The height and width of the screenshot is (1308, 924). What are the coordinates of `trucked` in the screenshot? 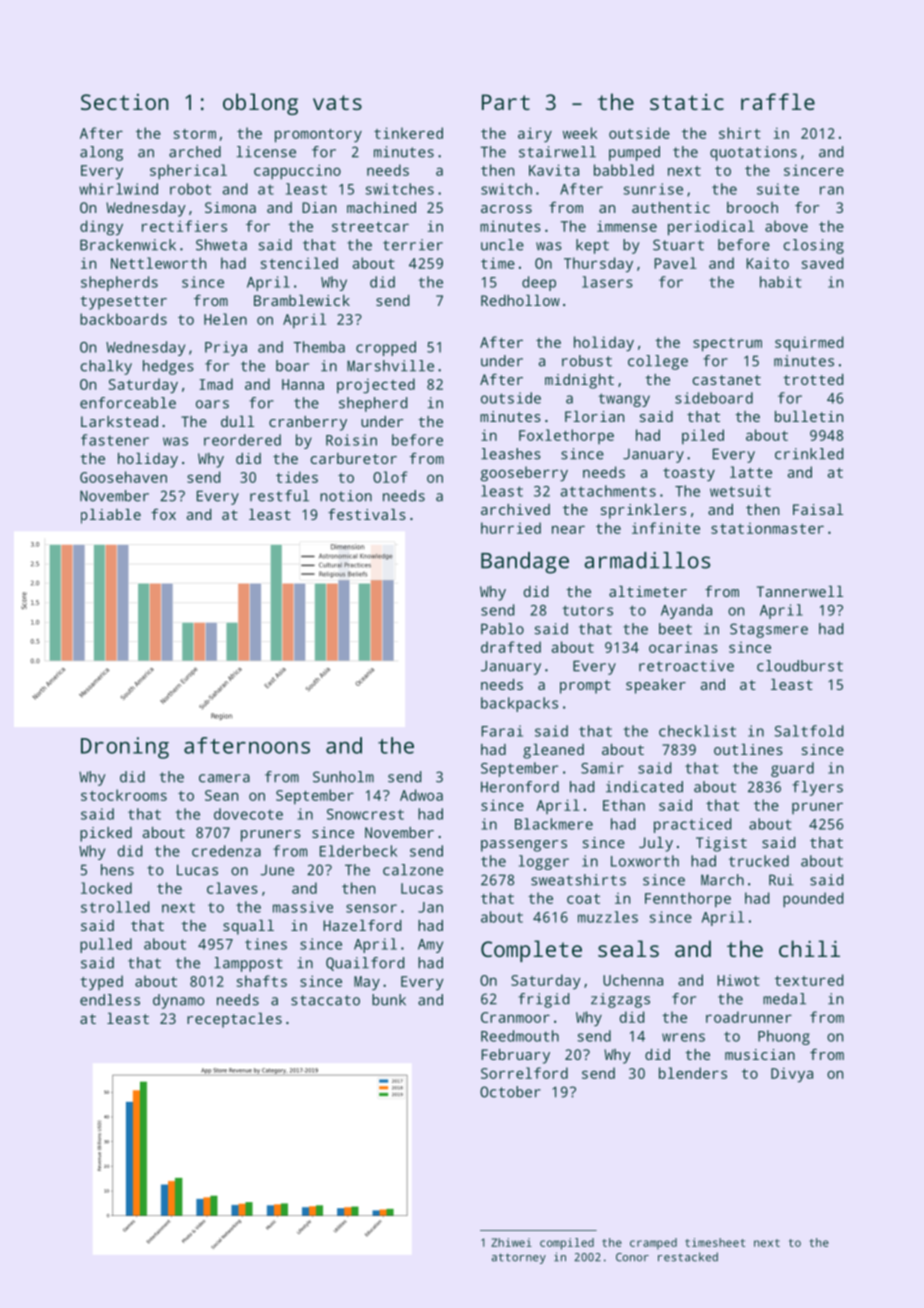 It's located at (759, 861).
